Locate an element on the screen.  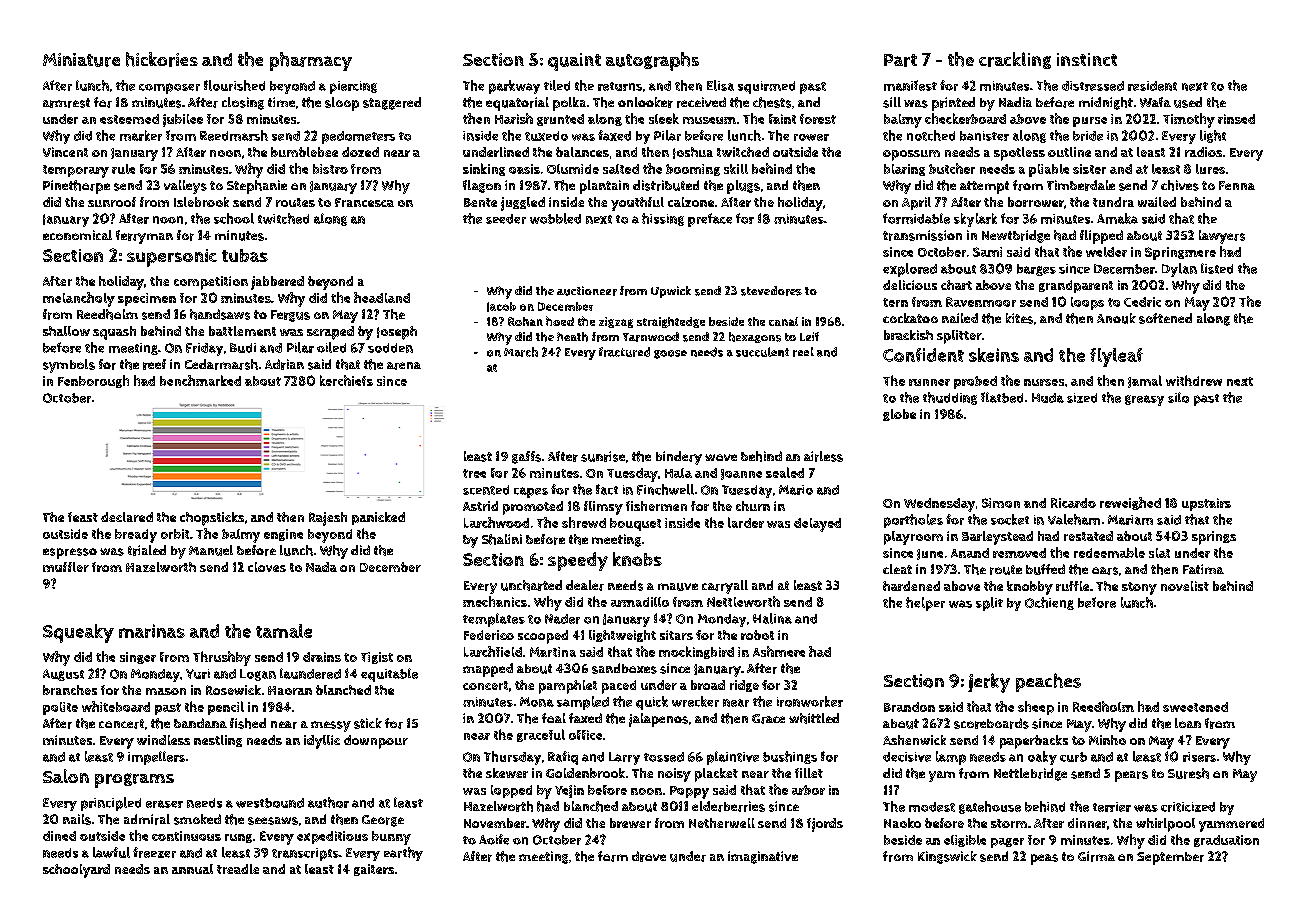
peas is located at coordinates (1044, 859).
